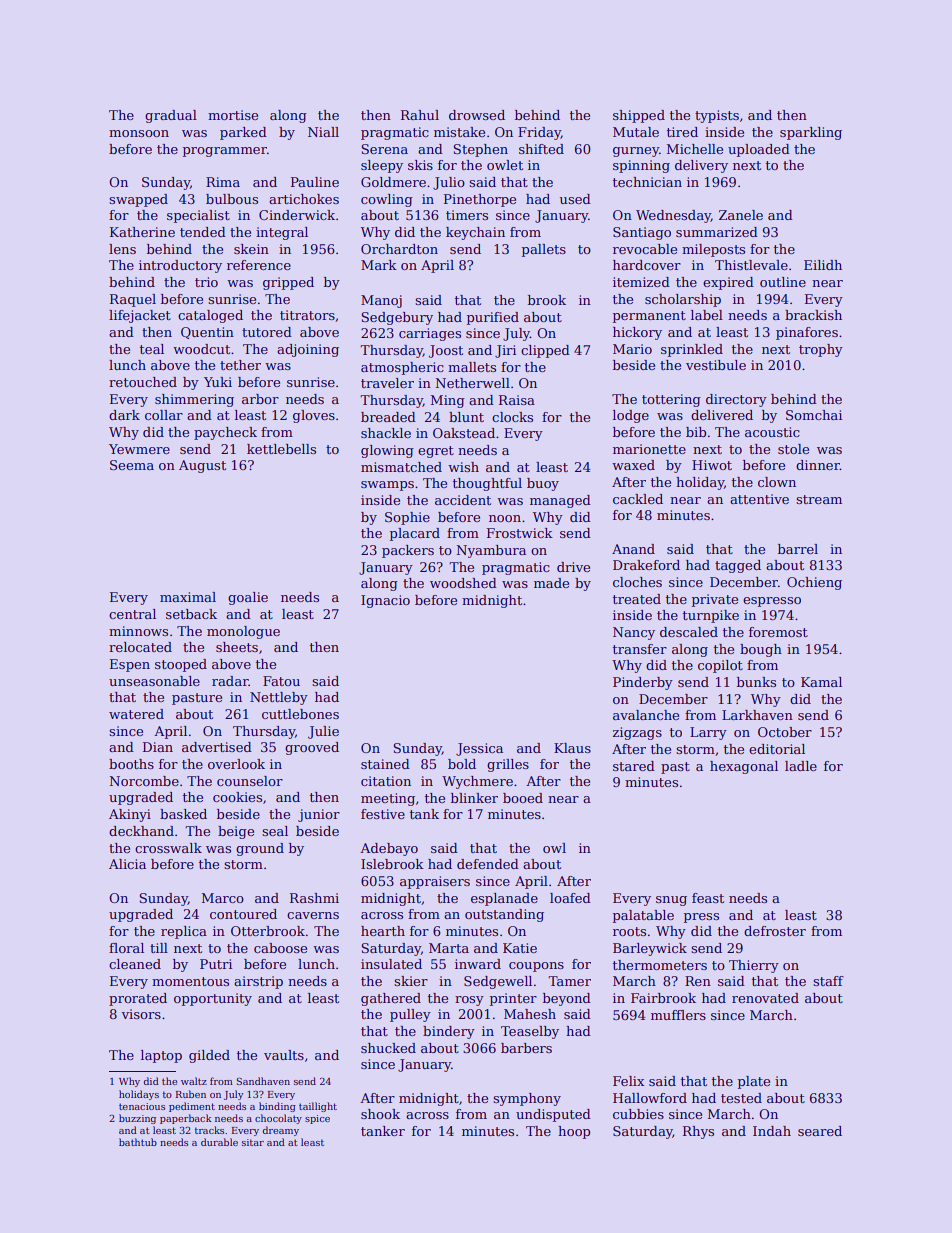  I want to click on pinafores, so click(807, 333).
